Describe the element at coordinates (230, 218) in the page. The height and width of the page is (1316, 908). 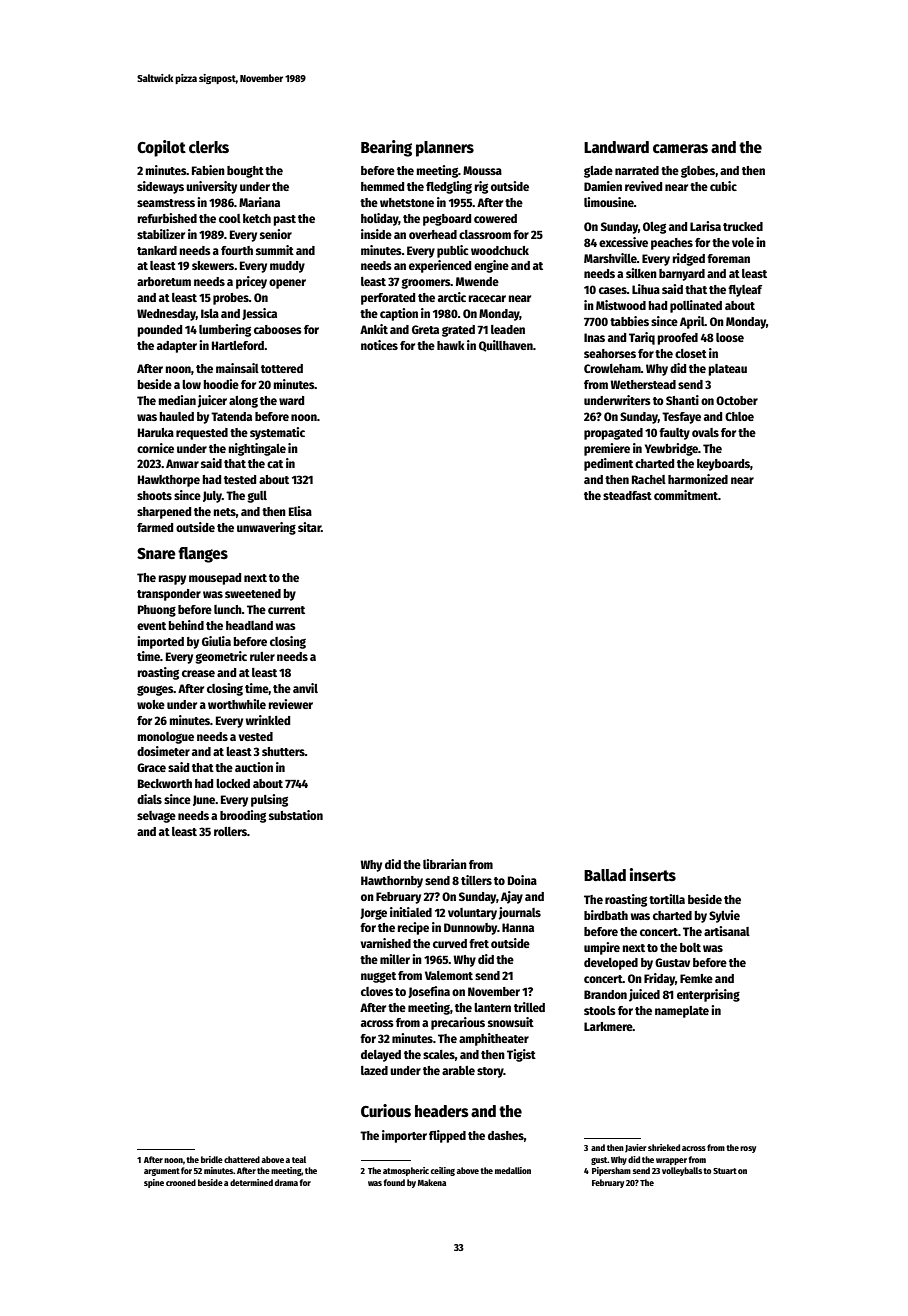
I see `cool` at that location.
